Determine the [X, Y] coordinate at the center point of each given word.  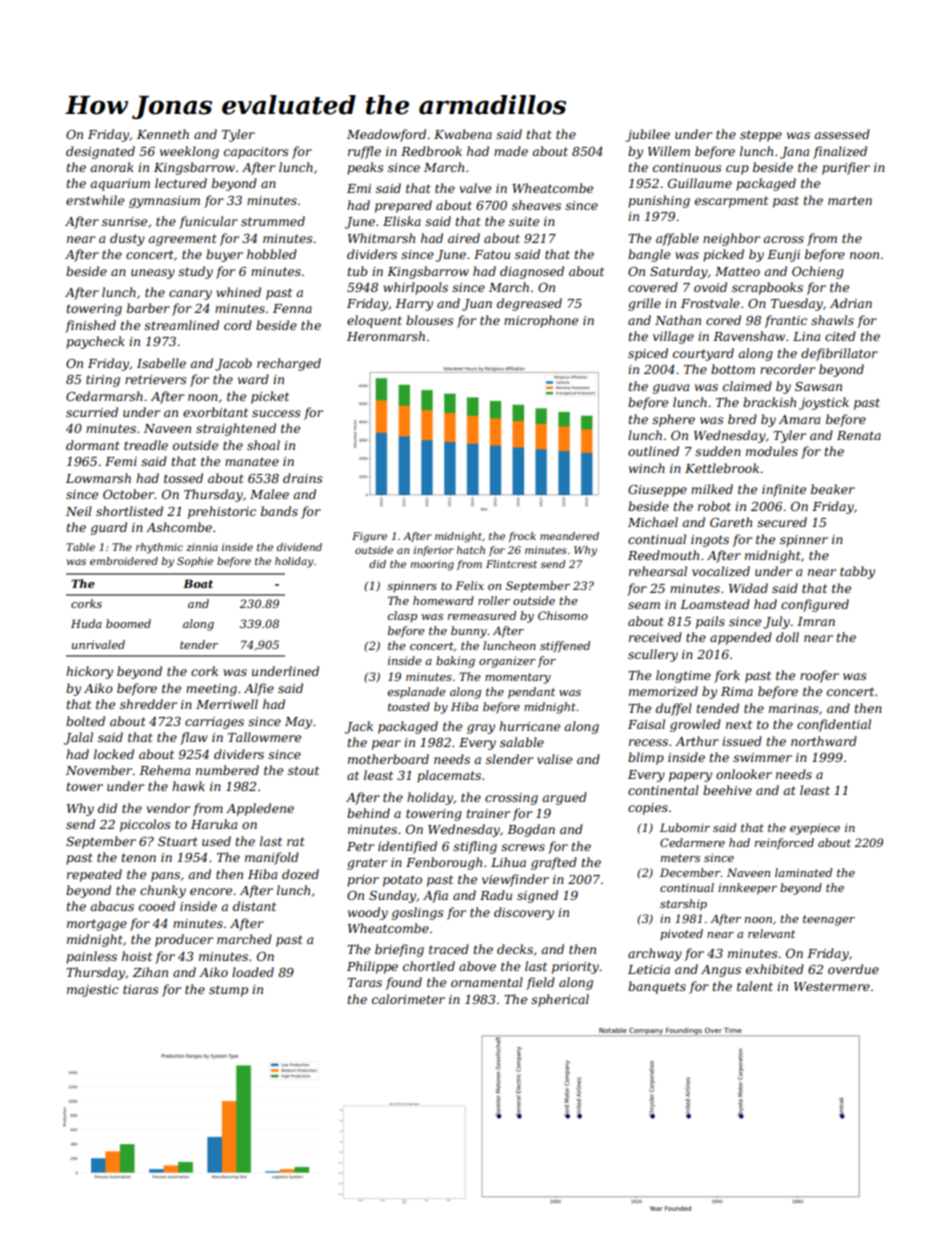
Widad [748, 588]
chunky [163, 891]
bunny [469, 632]
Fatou [492, 254]
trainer [488, 813]
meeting [211, 690]
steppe [761, 136]
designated [100, 152]
